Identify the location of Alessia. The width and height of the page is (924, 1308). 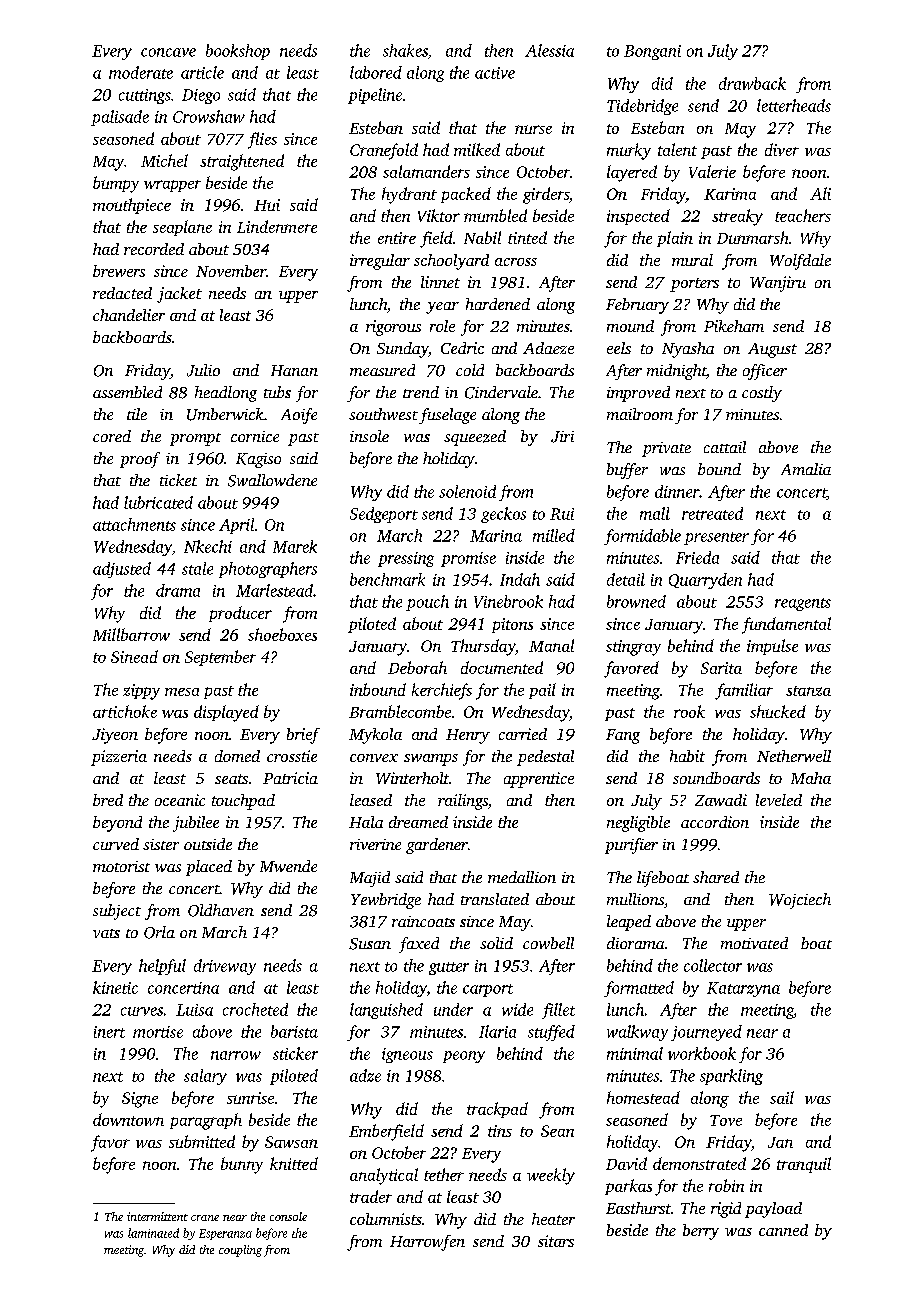
(549, 50).
